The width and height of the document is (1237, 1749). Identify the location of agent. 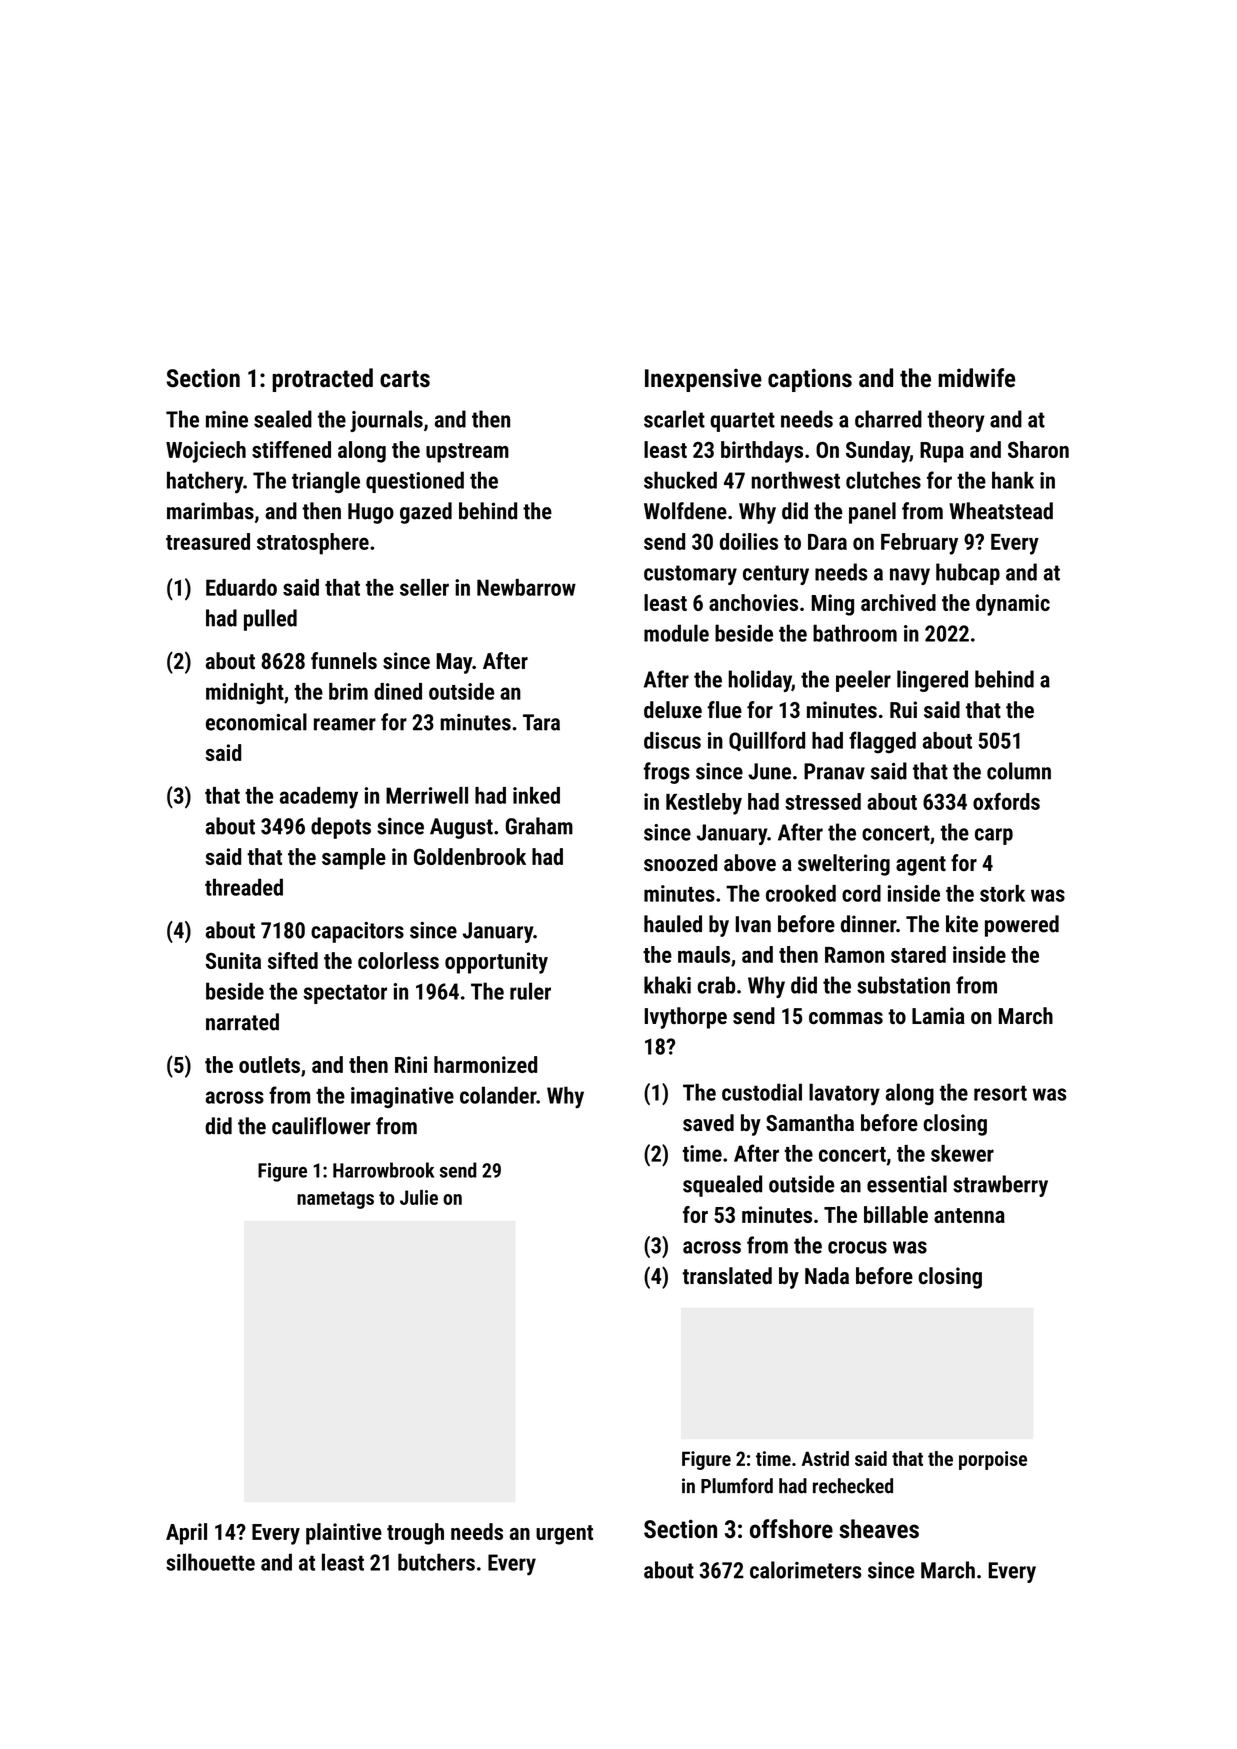
(921, 866).
